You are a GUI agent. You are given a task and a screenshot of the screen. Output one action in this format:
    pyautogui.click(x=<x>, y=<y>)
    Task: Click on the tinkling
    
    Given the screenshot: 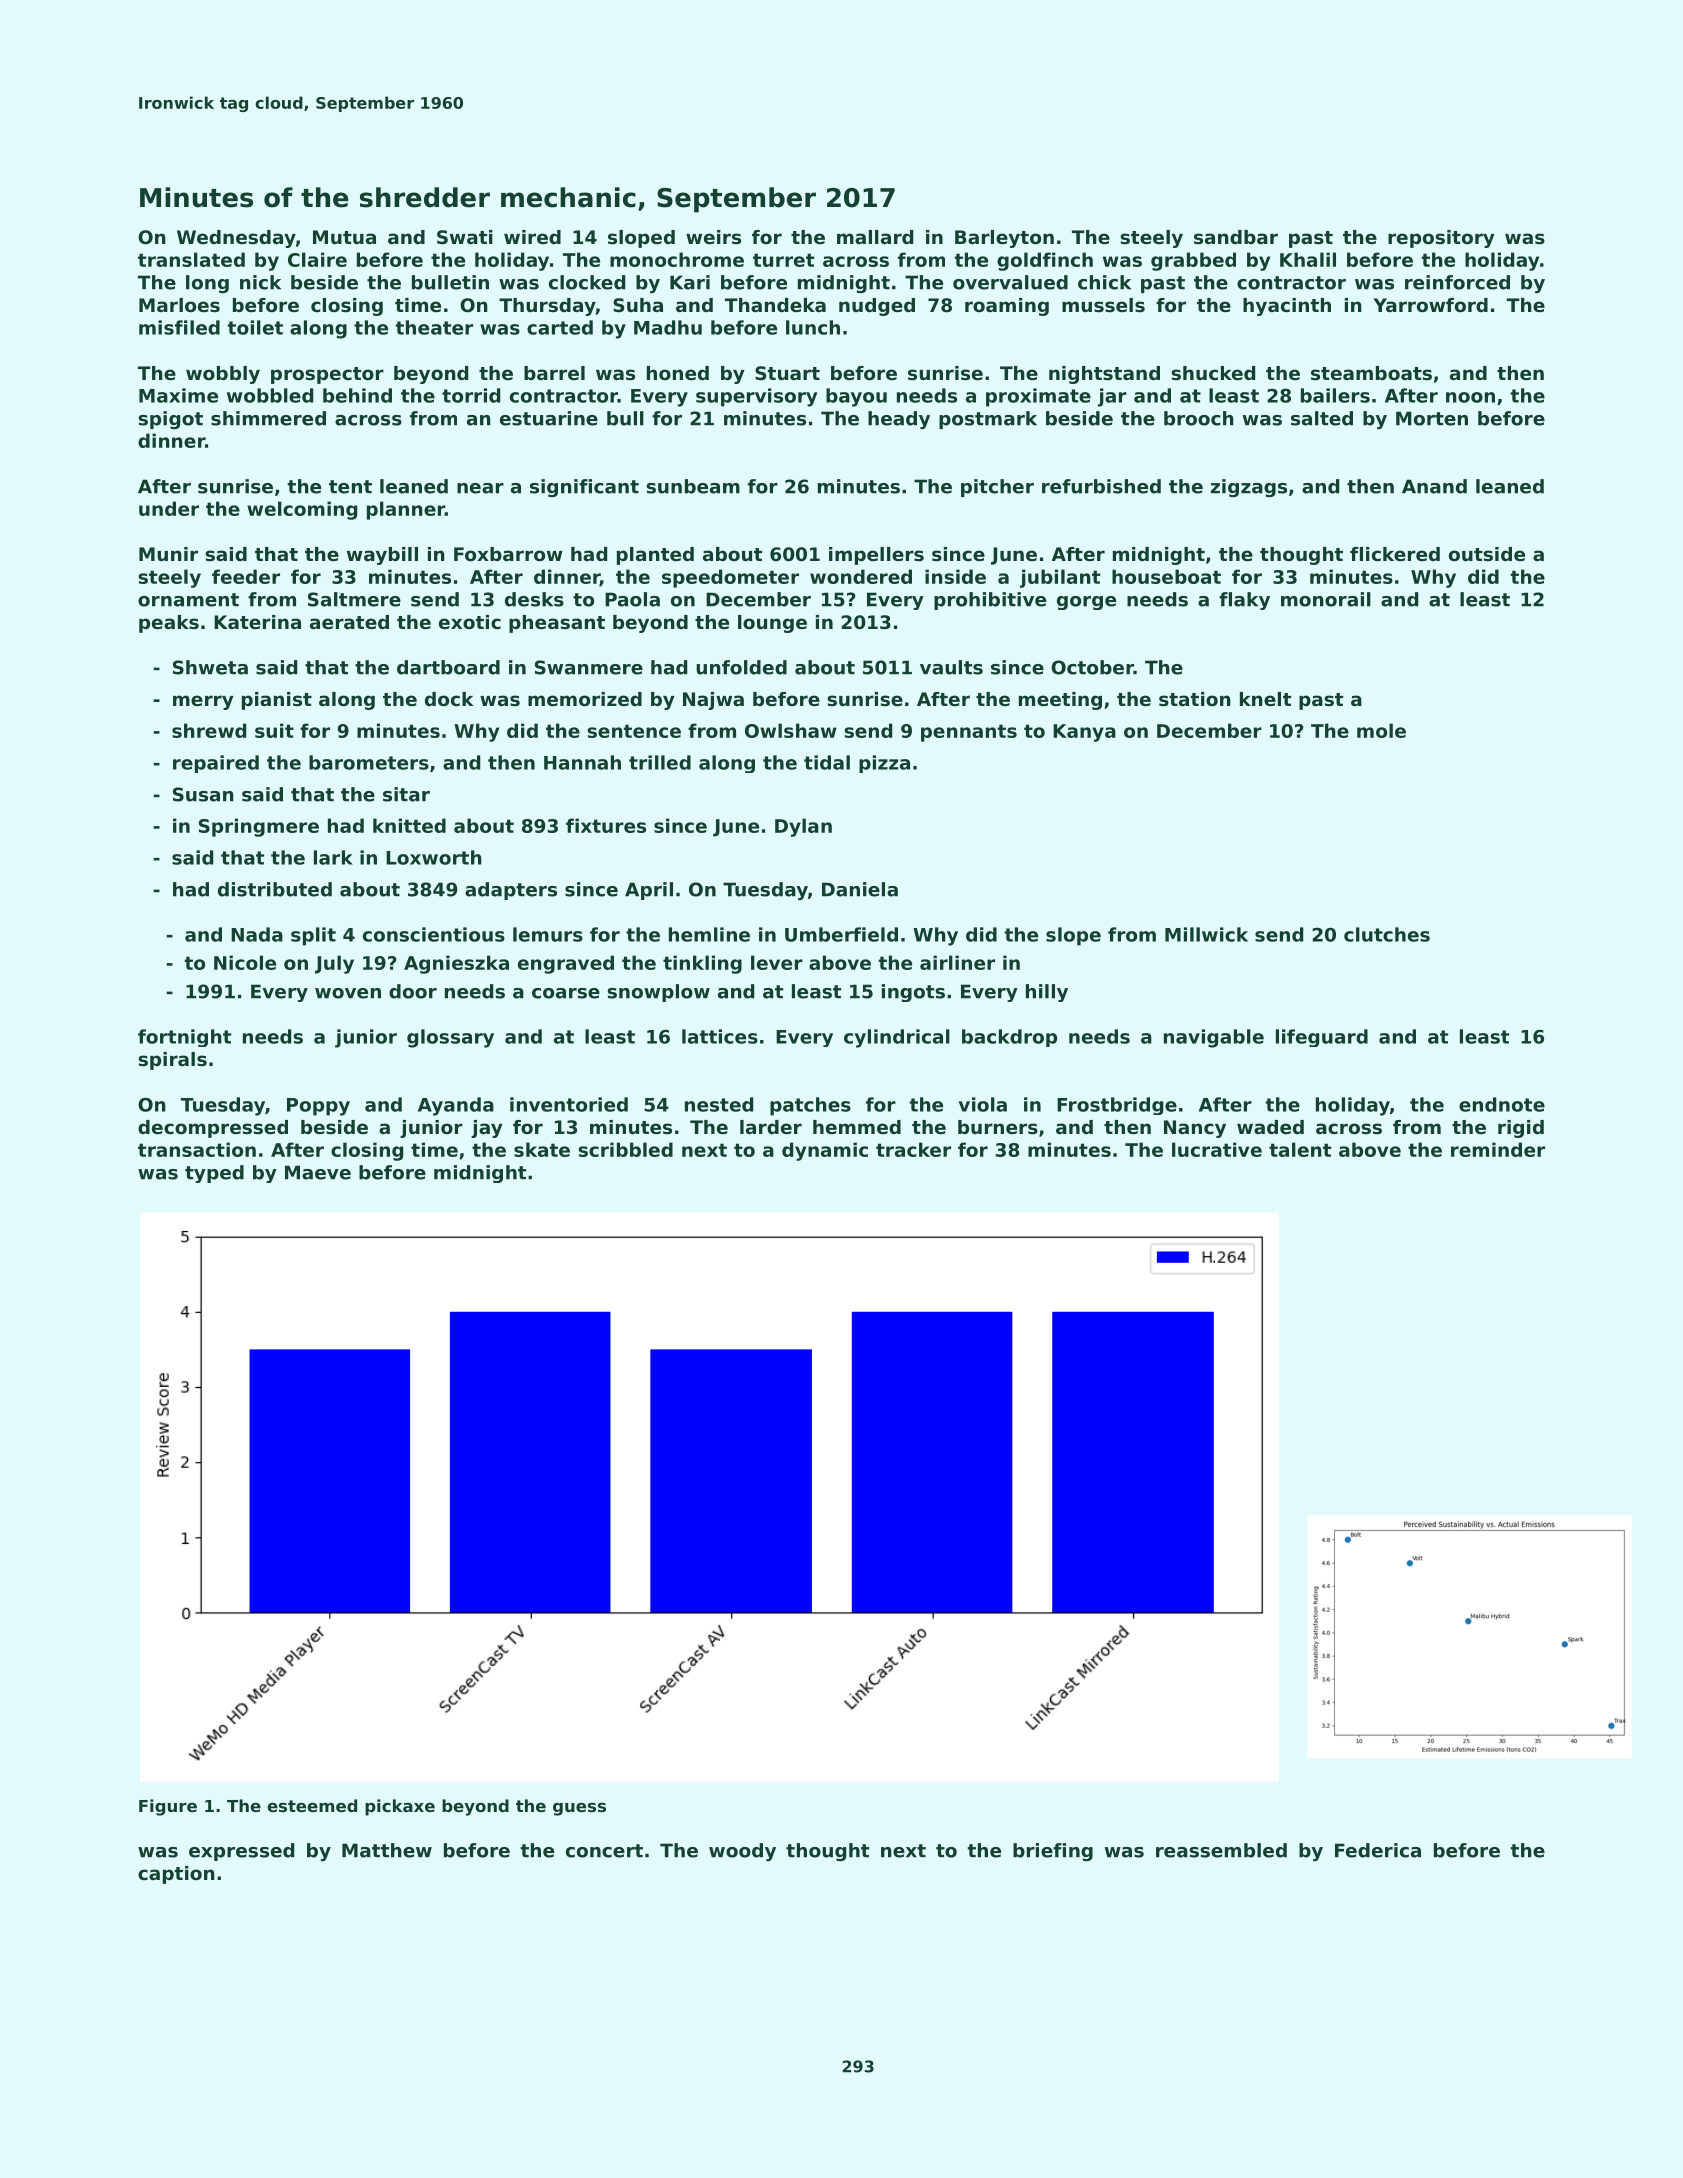 What is the action you would take?
    pyautogui.click(x=702, y=964)
